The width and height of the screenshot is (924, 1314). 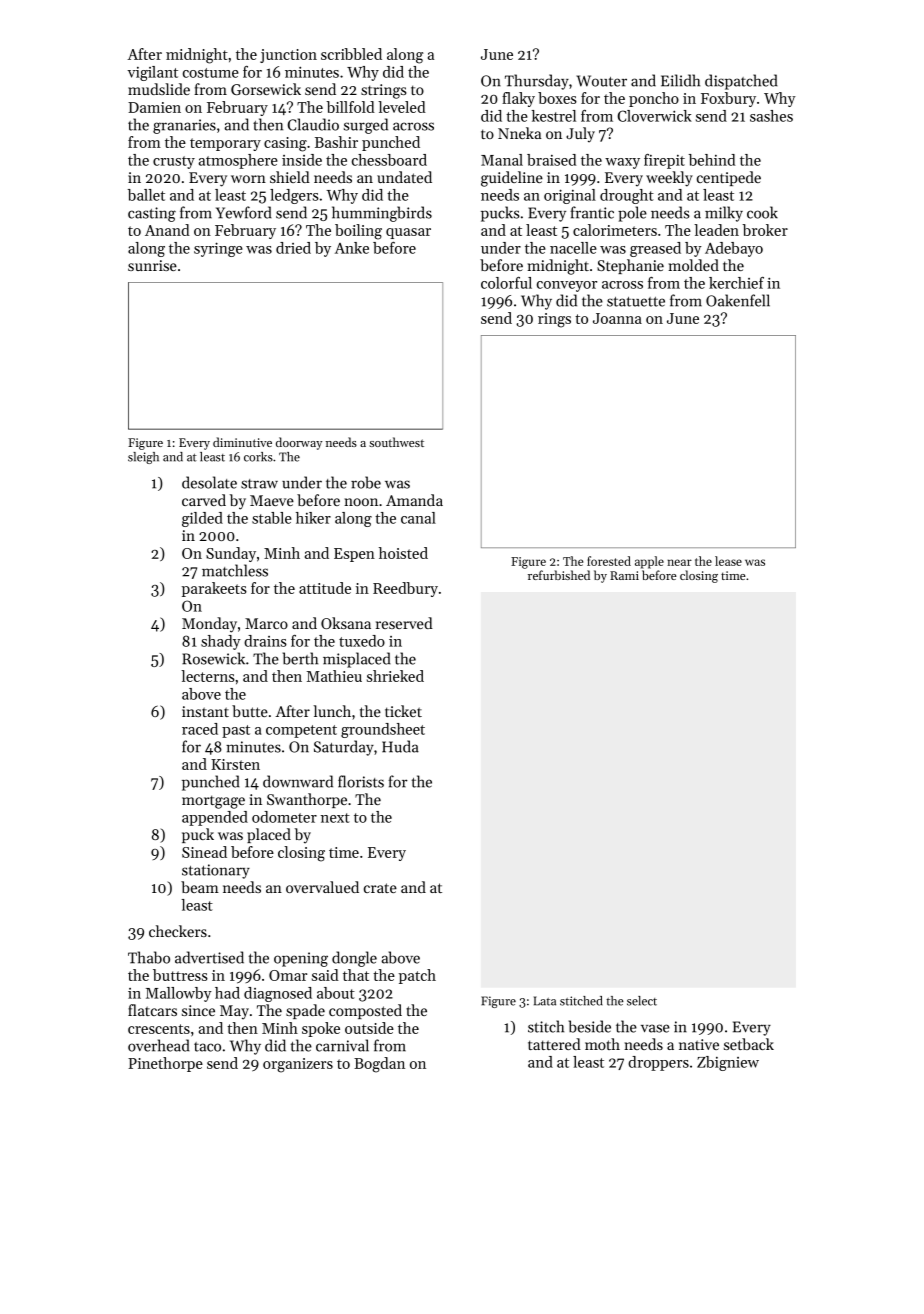 I want to click on lease, so click(x=728, y=561).
